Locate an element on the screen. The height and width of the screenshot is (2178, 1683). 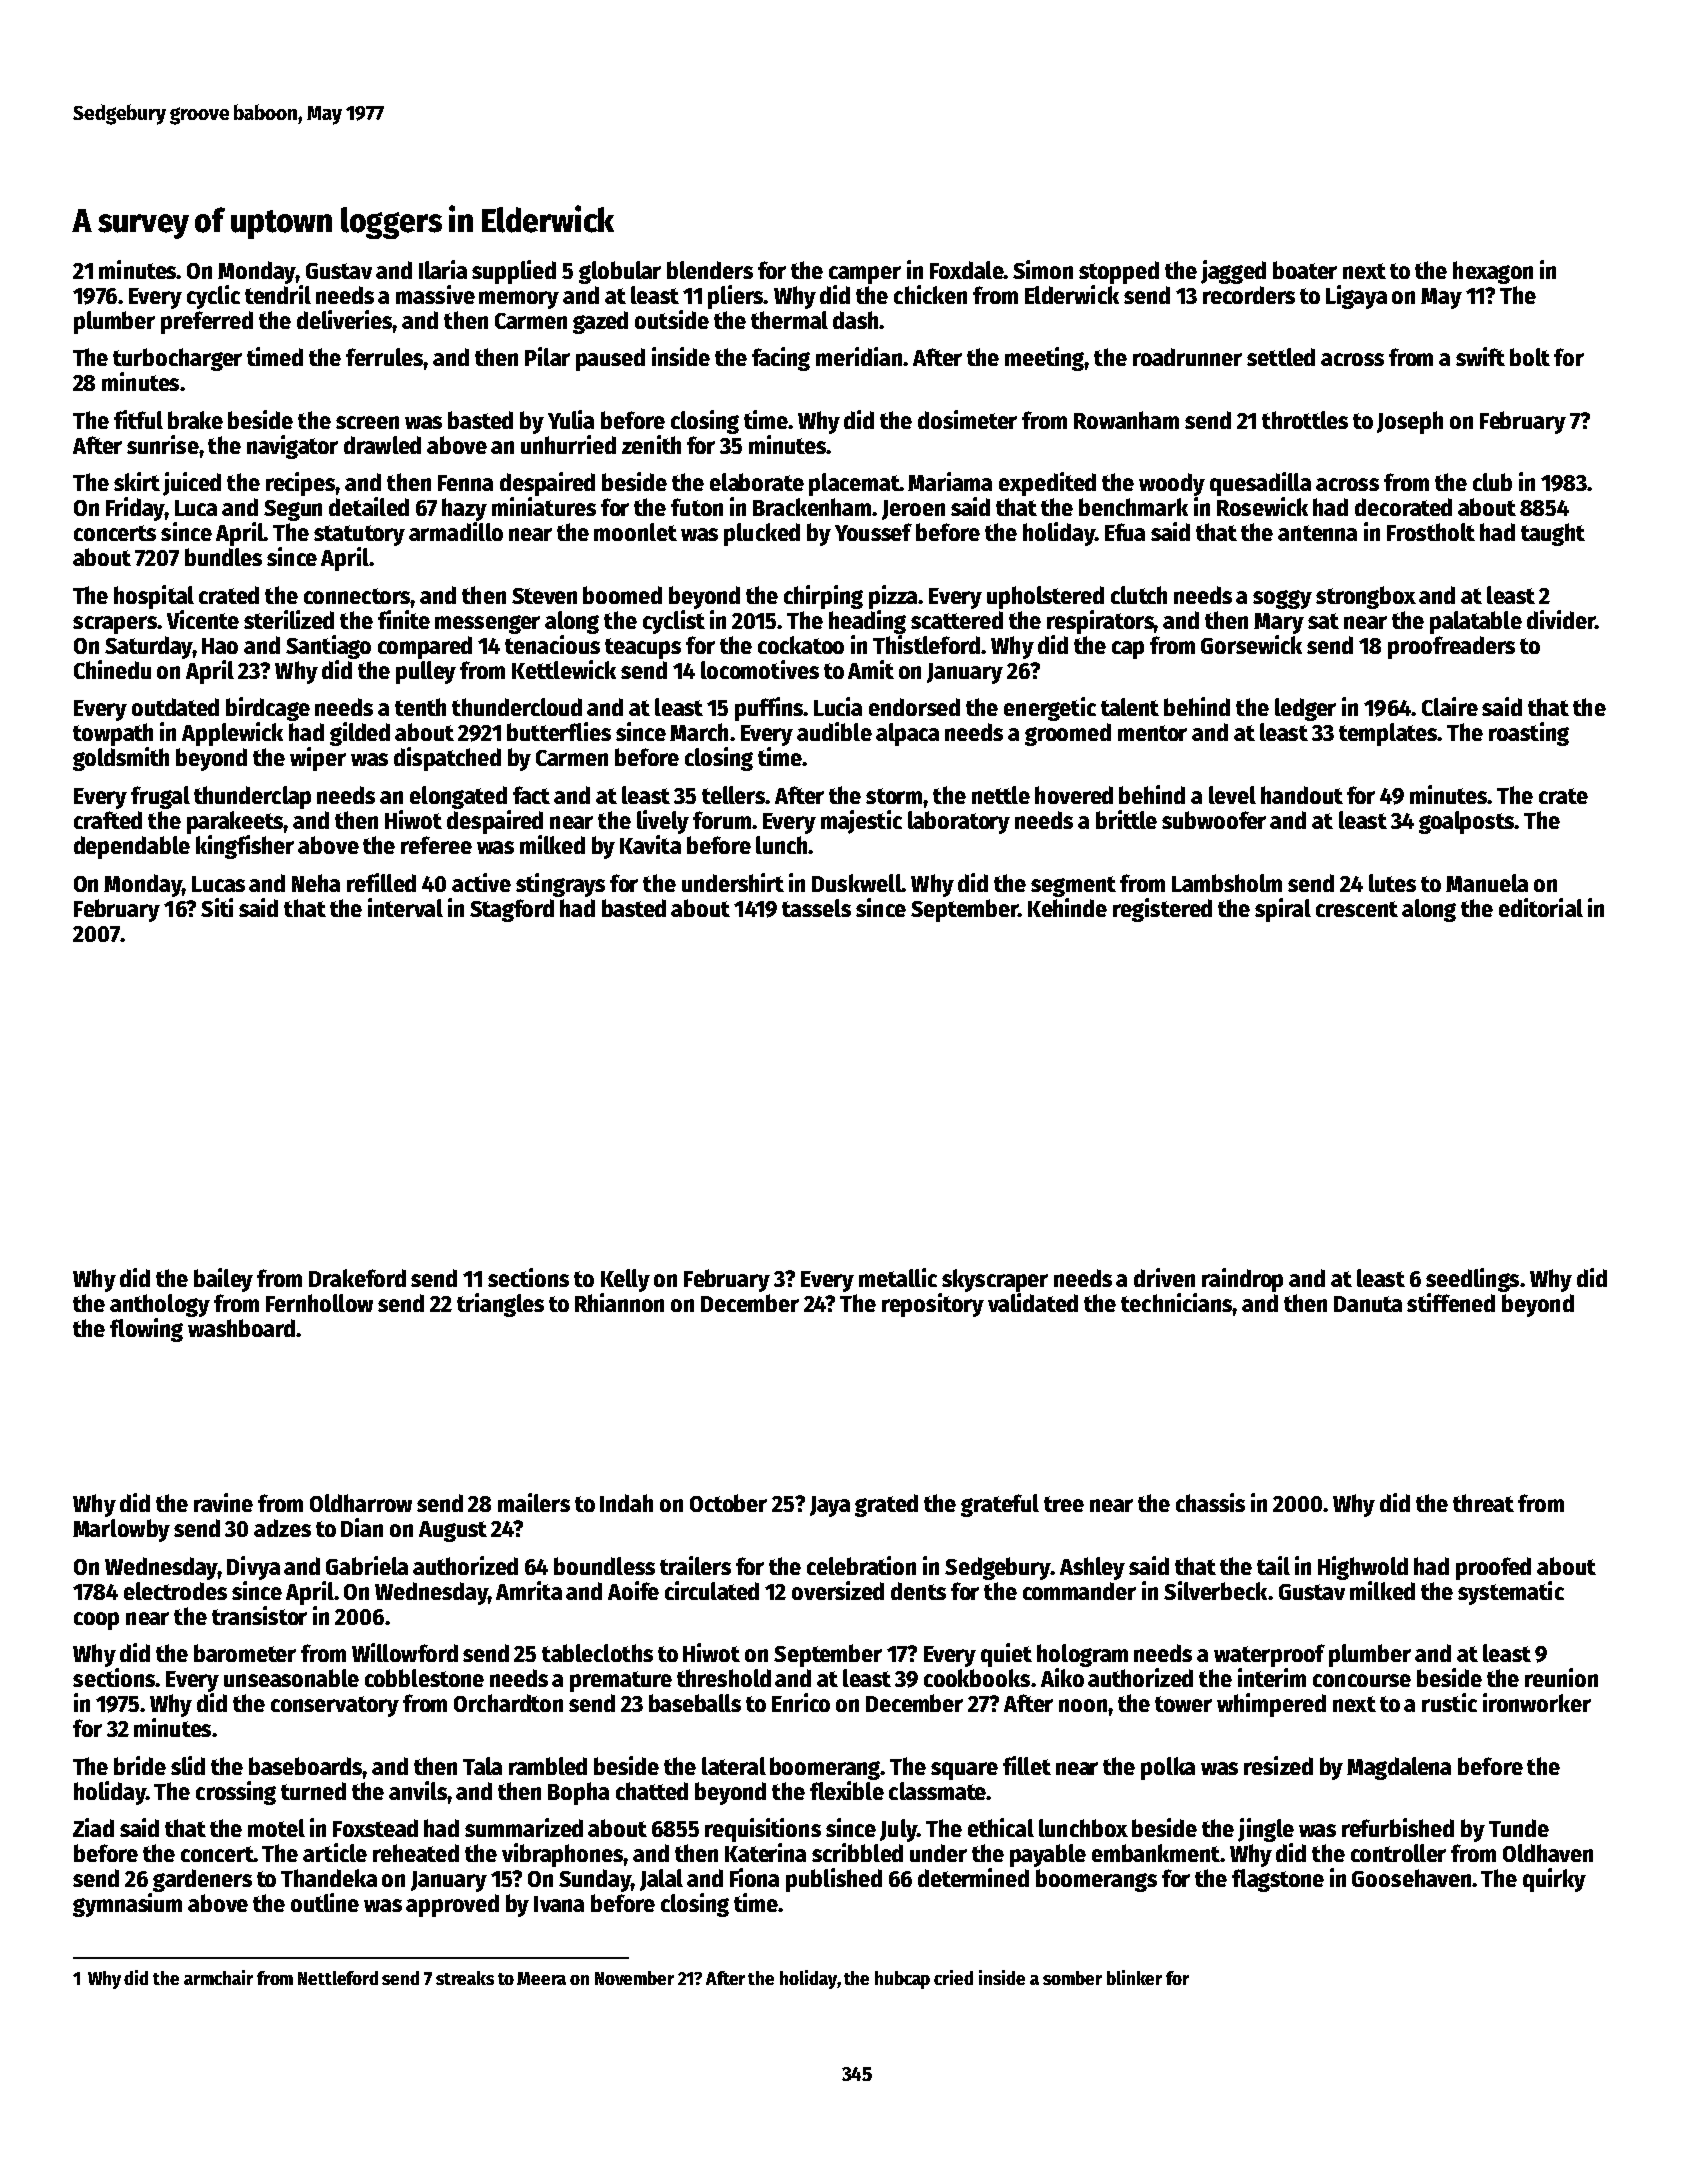
ledger is located at coordinates (1305, 709).
